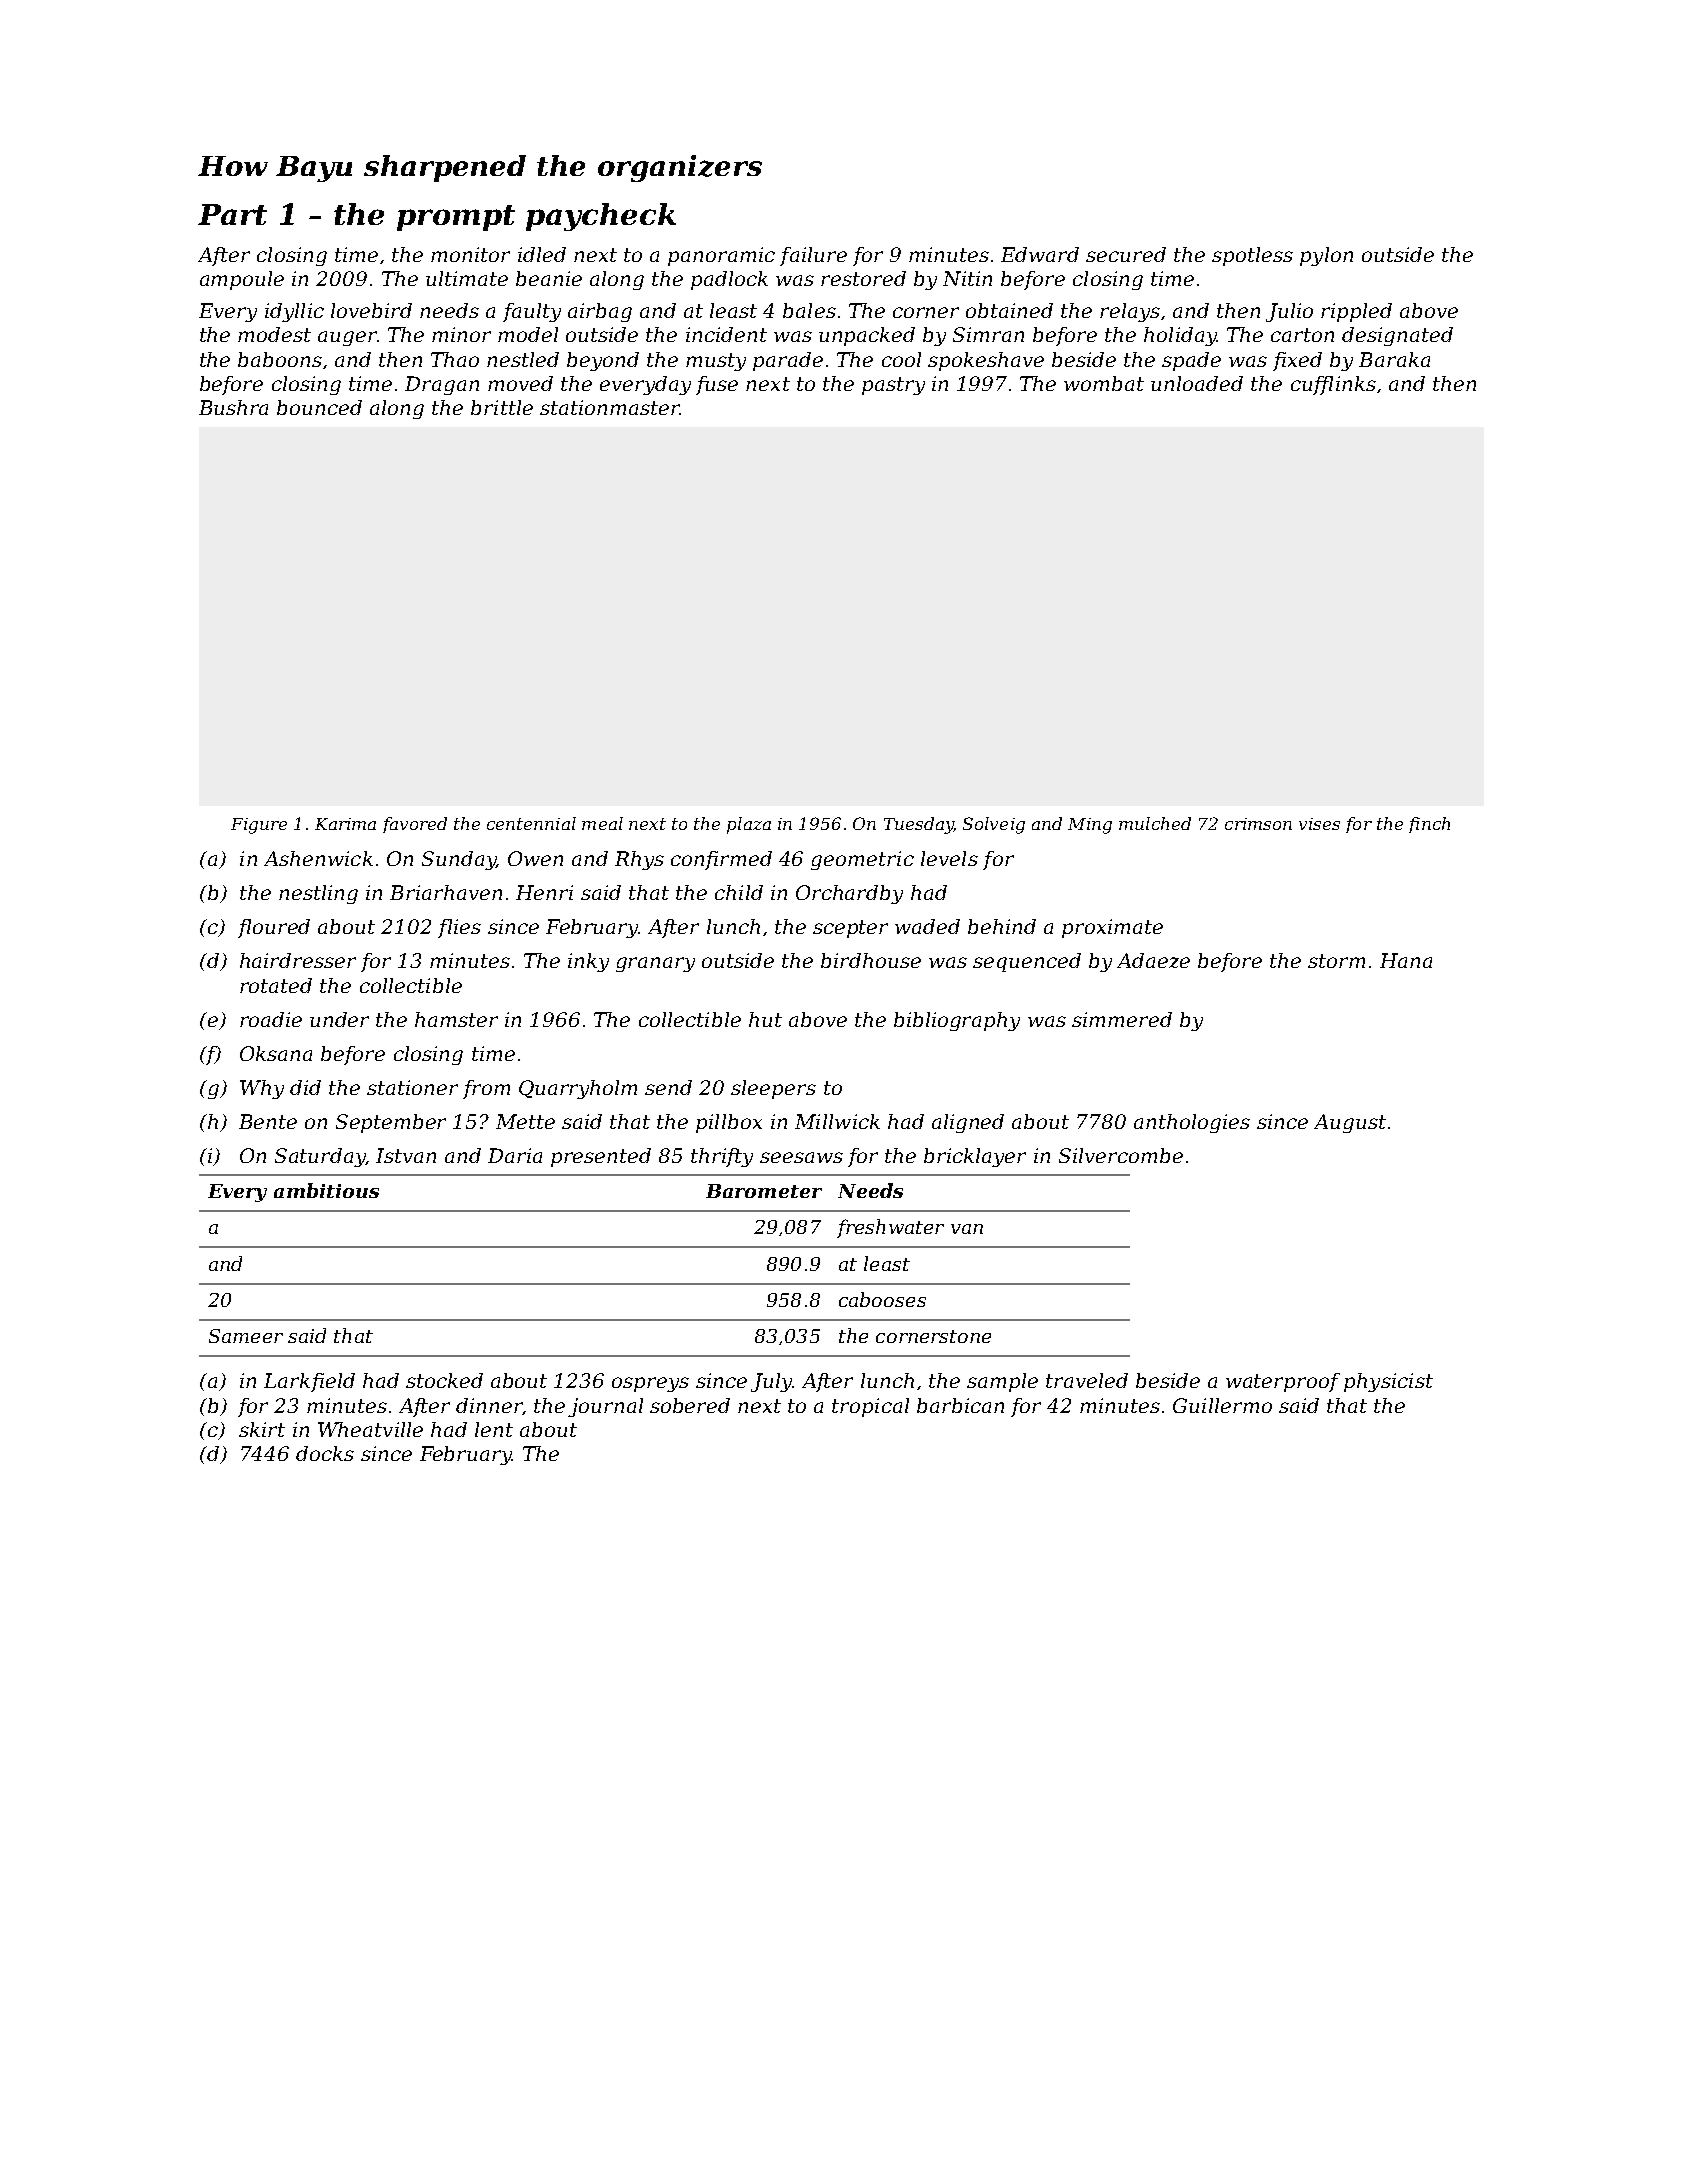 This document has height=2178, width=1683. I want to click on Sameer, so click(246, 1336).
